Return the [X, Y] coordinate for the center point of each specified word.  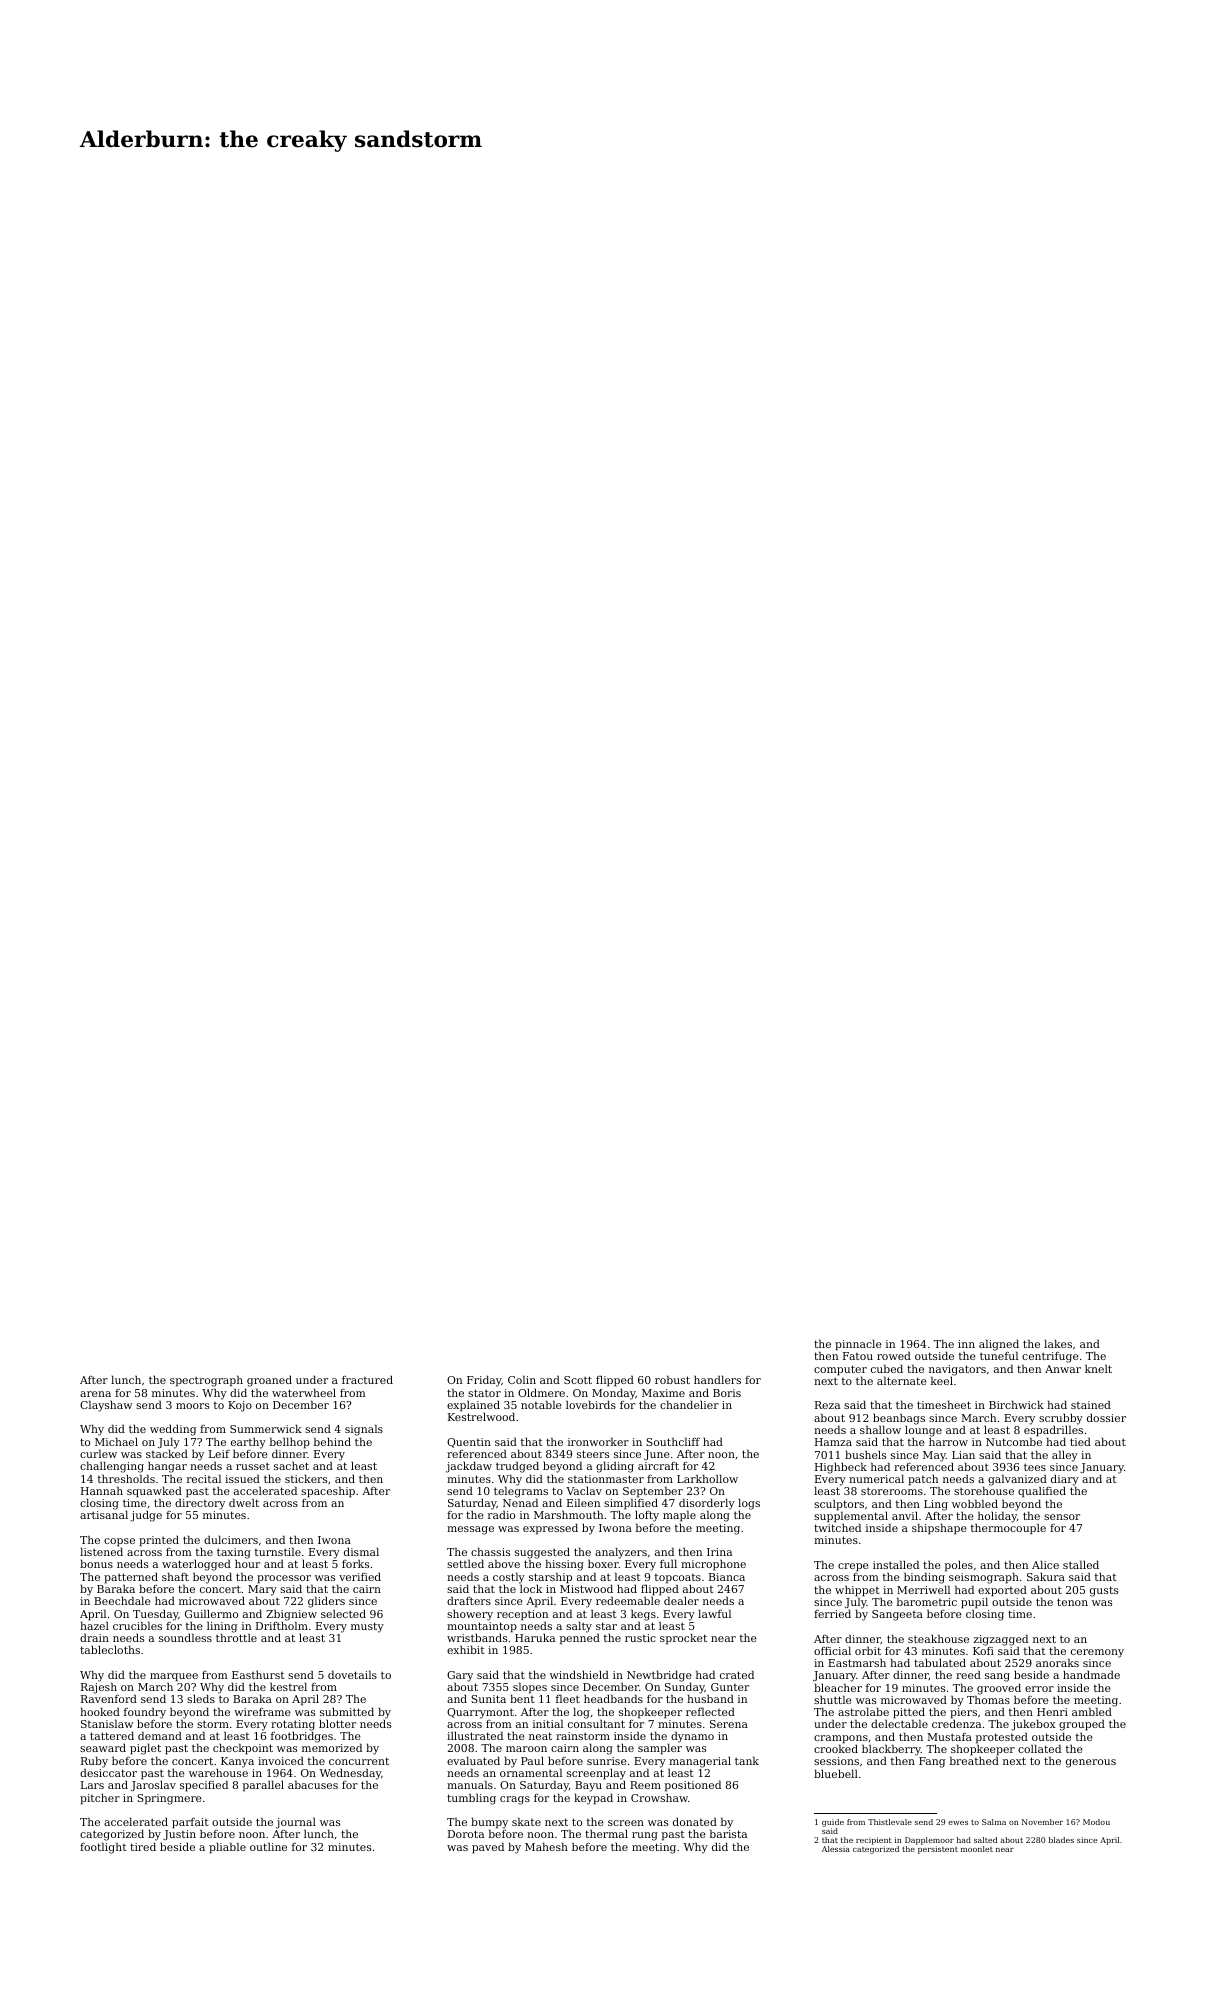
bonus [96, 1563]
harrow [948, 1442]
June [657, 1455]
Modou [1096, 1822]
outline [268, 1846]
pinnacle [858, 1345]
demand [160, 1735]
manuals [470, 1784]
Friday [484, 1381]
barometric [927, 1601]
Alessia [836, 1849]
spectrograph [206, 1381]
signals [364, 1430]
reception [522, 1615]
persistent [938, 1850]
